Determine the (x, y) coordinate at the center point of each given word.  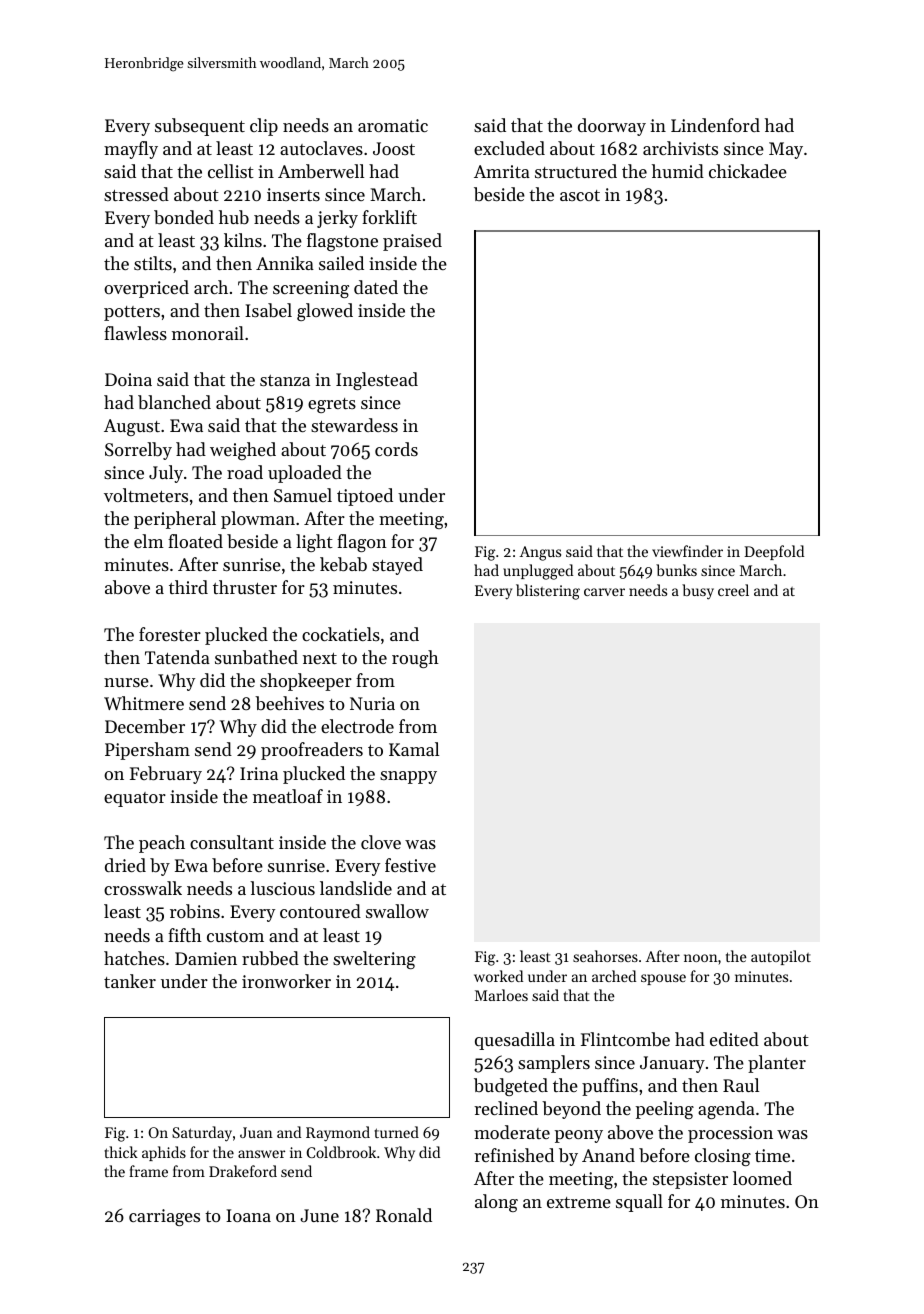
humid (678, 171)
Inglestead (377, 381)
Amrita (502, 171)
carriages (164, 1217)
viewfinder (687, 551)
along (496, 1203)
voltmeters (146, 495)
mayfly (131, 150)
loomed (762, 1178)
